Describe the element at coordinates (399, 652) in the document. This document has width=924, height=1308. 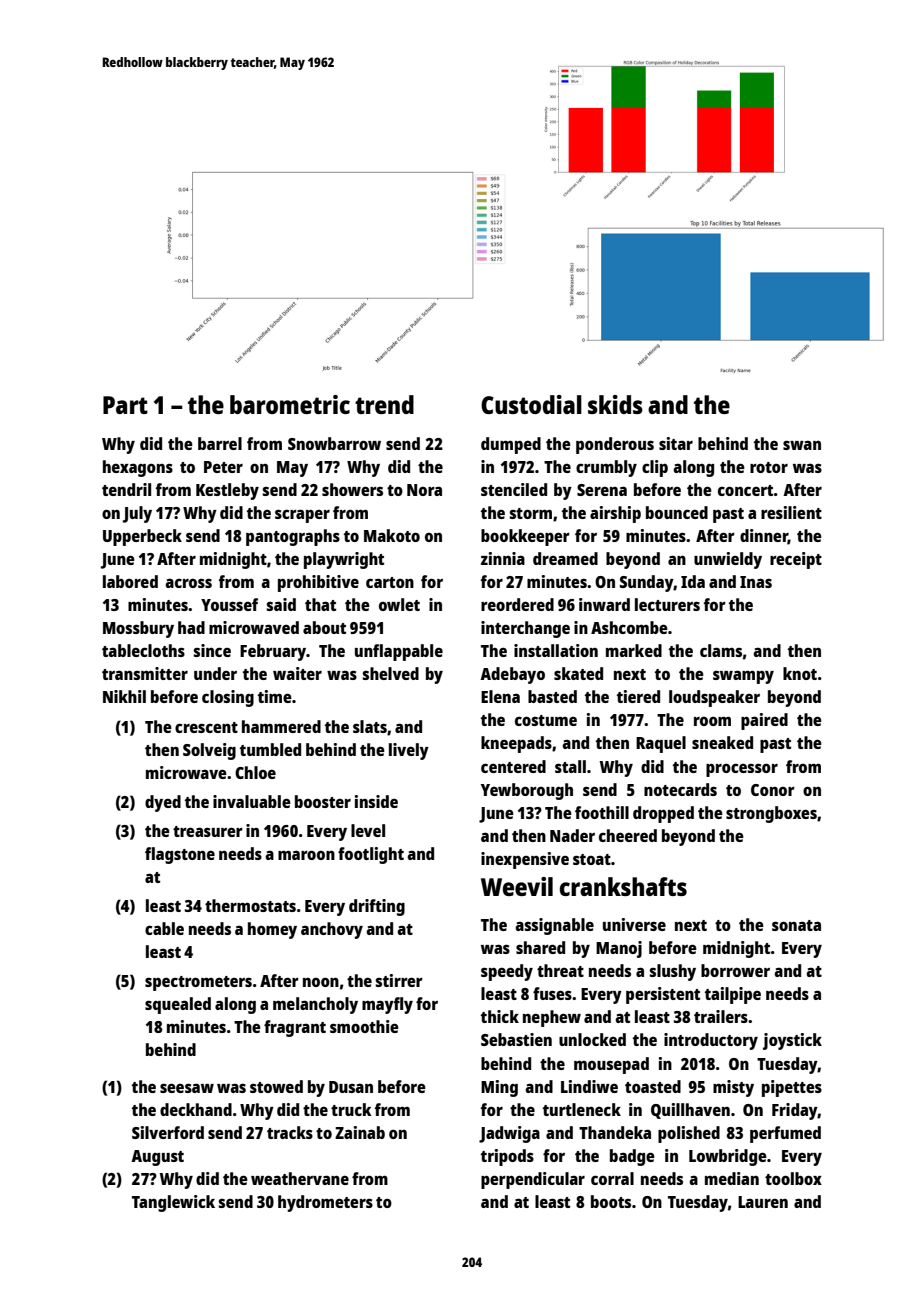
I see `unflappable` at that location.
